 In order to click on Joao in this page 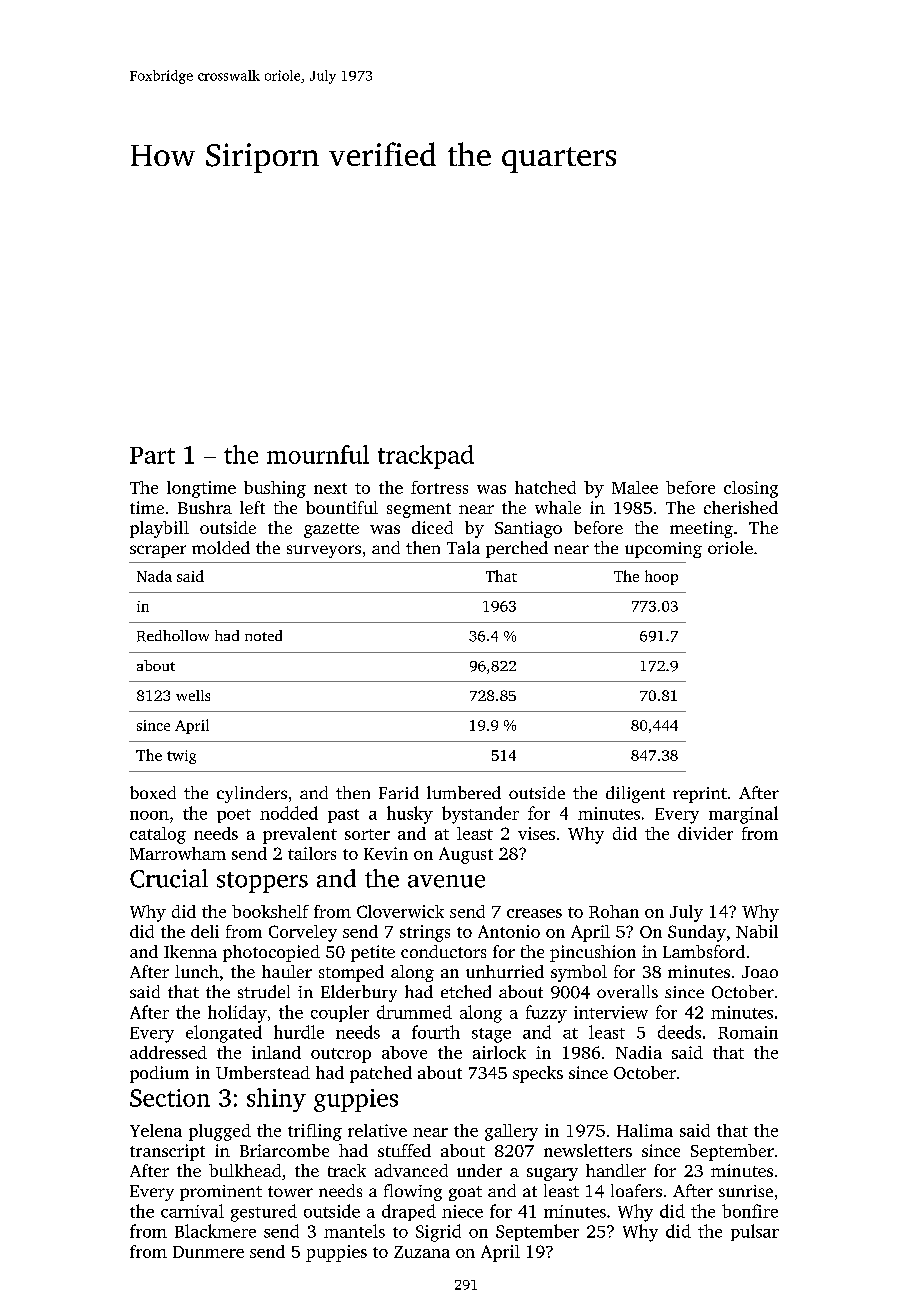, I will do `click(760, 972)`.
